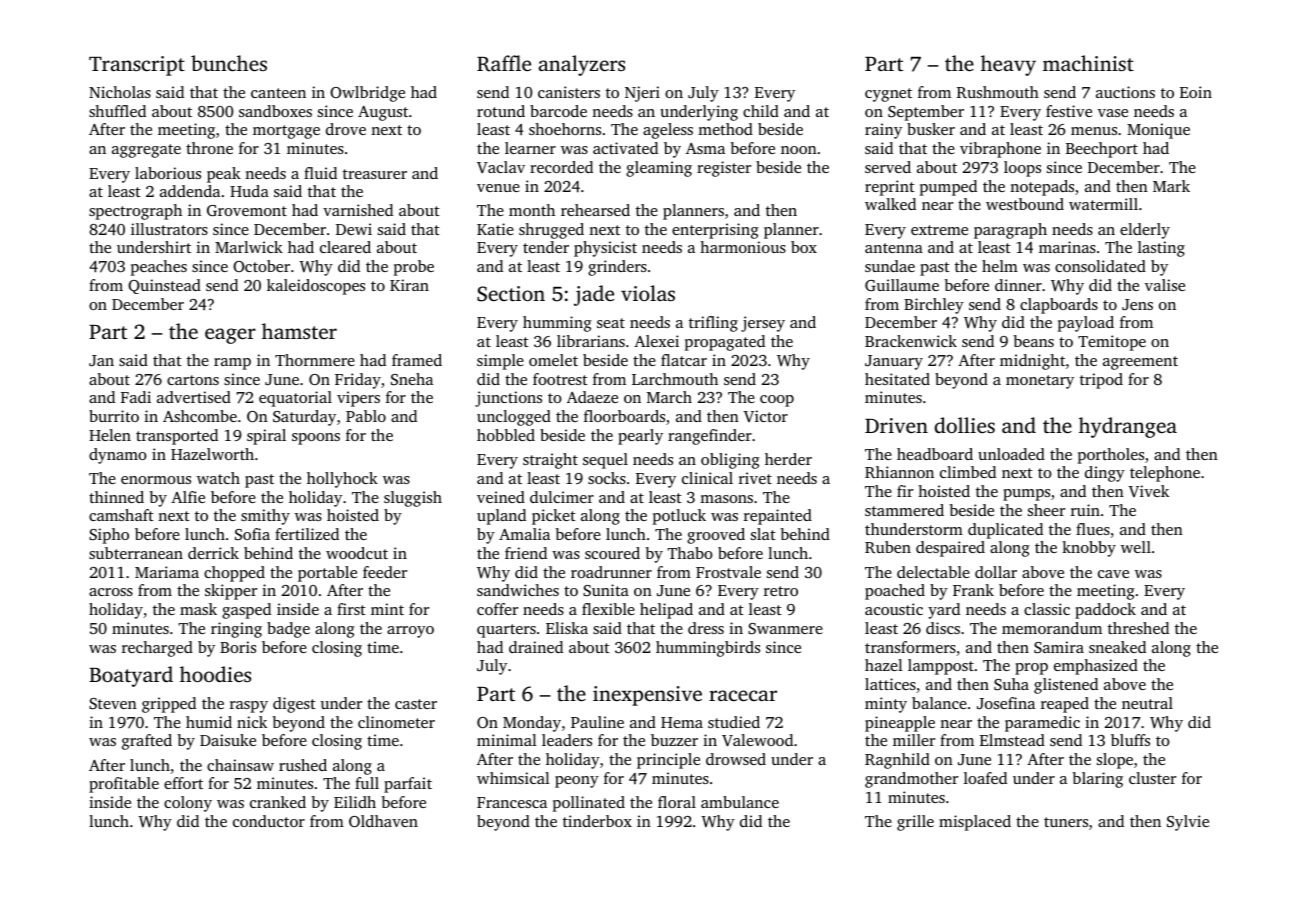  What do you see at coordinates (500, 362) in the screenshot?
I see `simple` at bounding box center [500, 362].
